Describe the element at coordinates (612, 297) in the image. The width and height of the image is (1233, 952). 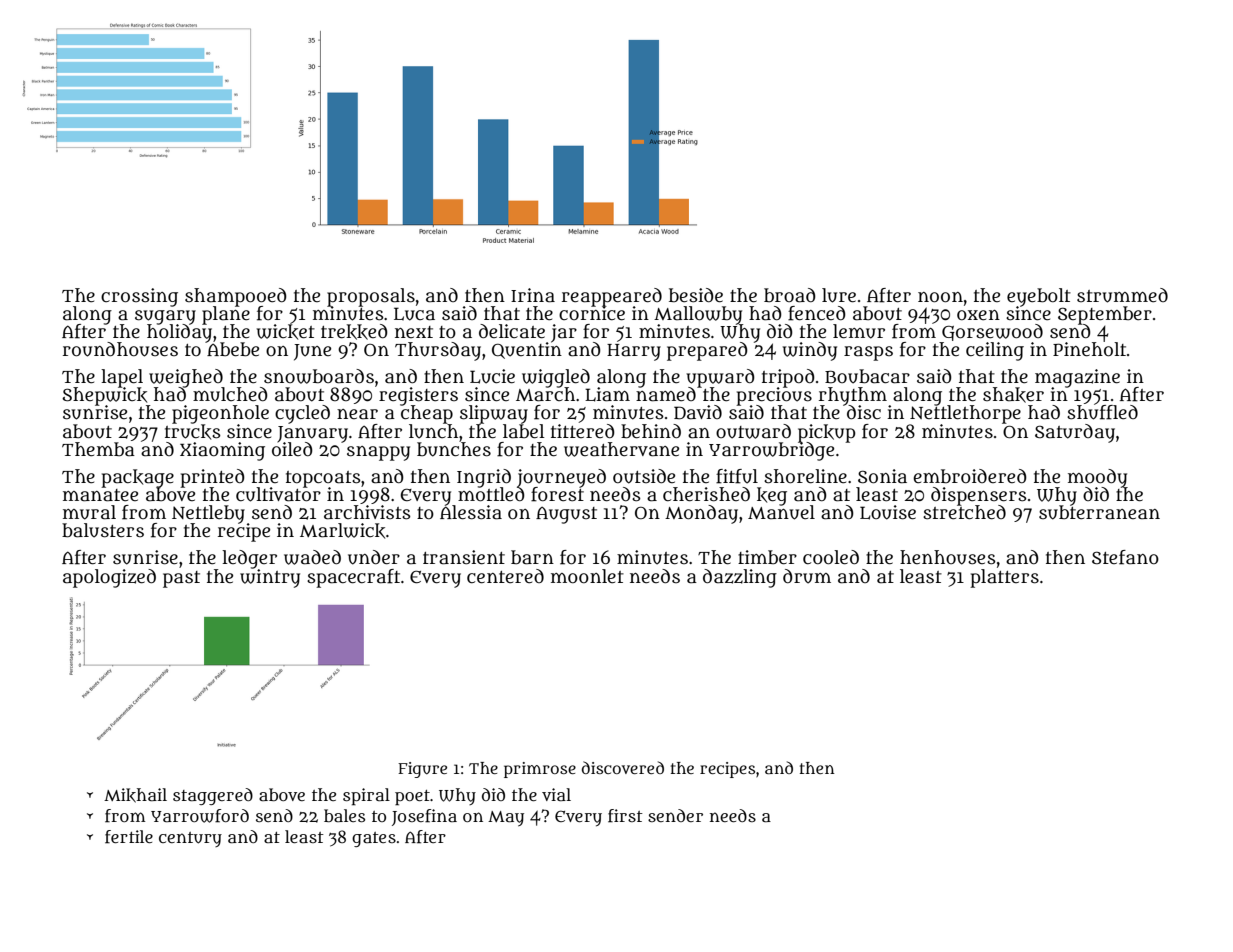
I see `reappeared` at that location.
